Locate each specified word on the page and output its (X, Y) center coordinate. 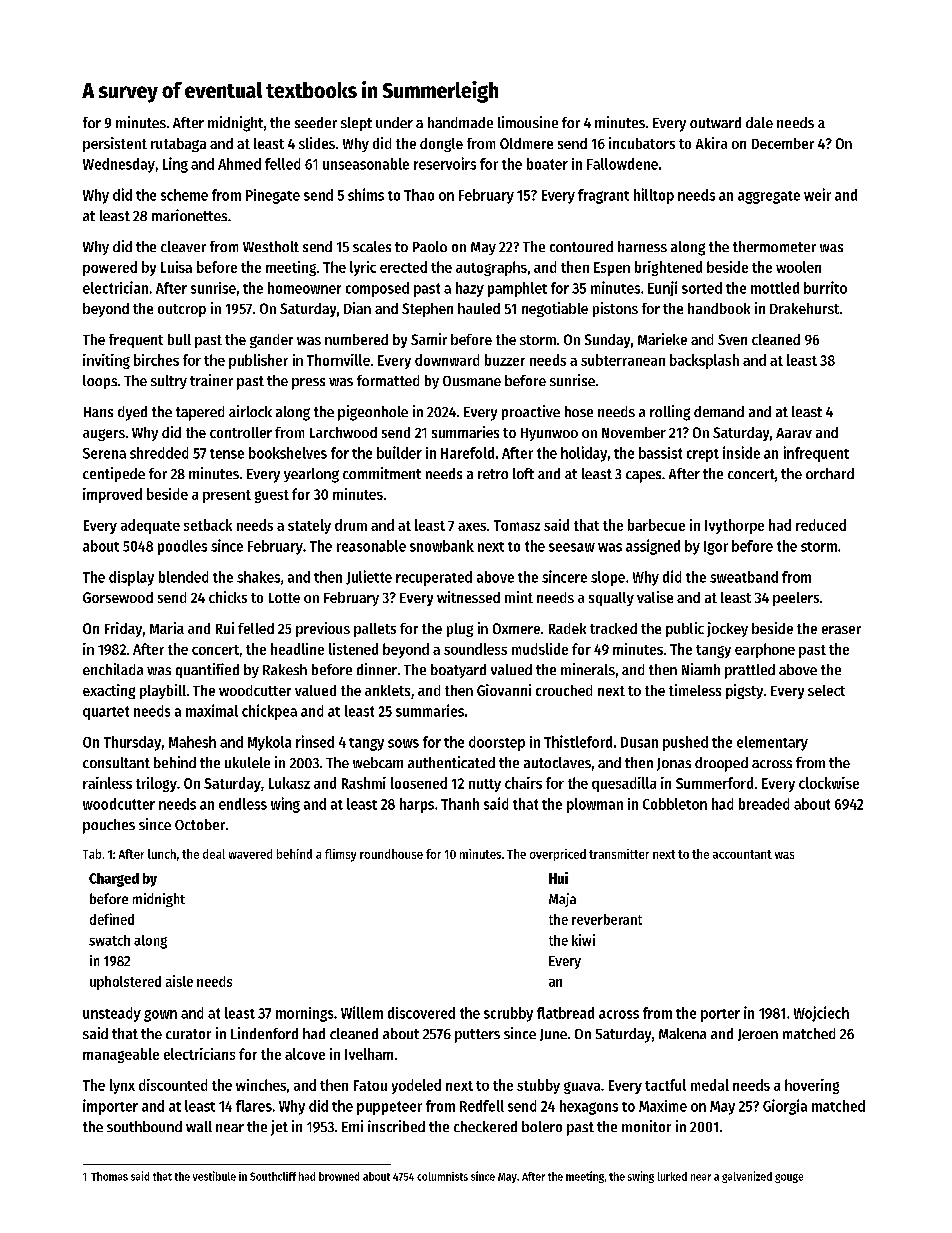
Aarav (794, 433)
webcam (378, 762)
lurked (672, 1176)
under (394, 122)
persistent (115, 144)
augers (104, 435)
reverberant (607, 919)
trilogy (156, 784)
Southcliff (273, 1176)
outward (715, 122)
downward (447, 360)
